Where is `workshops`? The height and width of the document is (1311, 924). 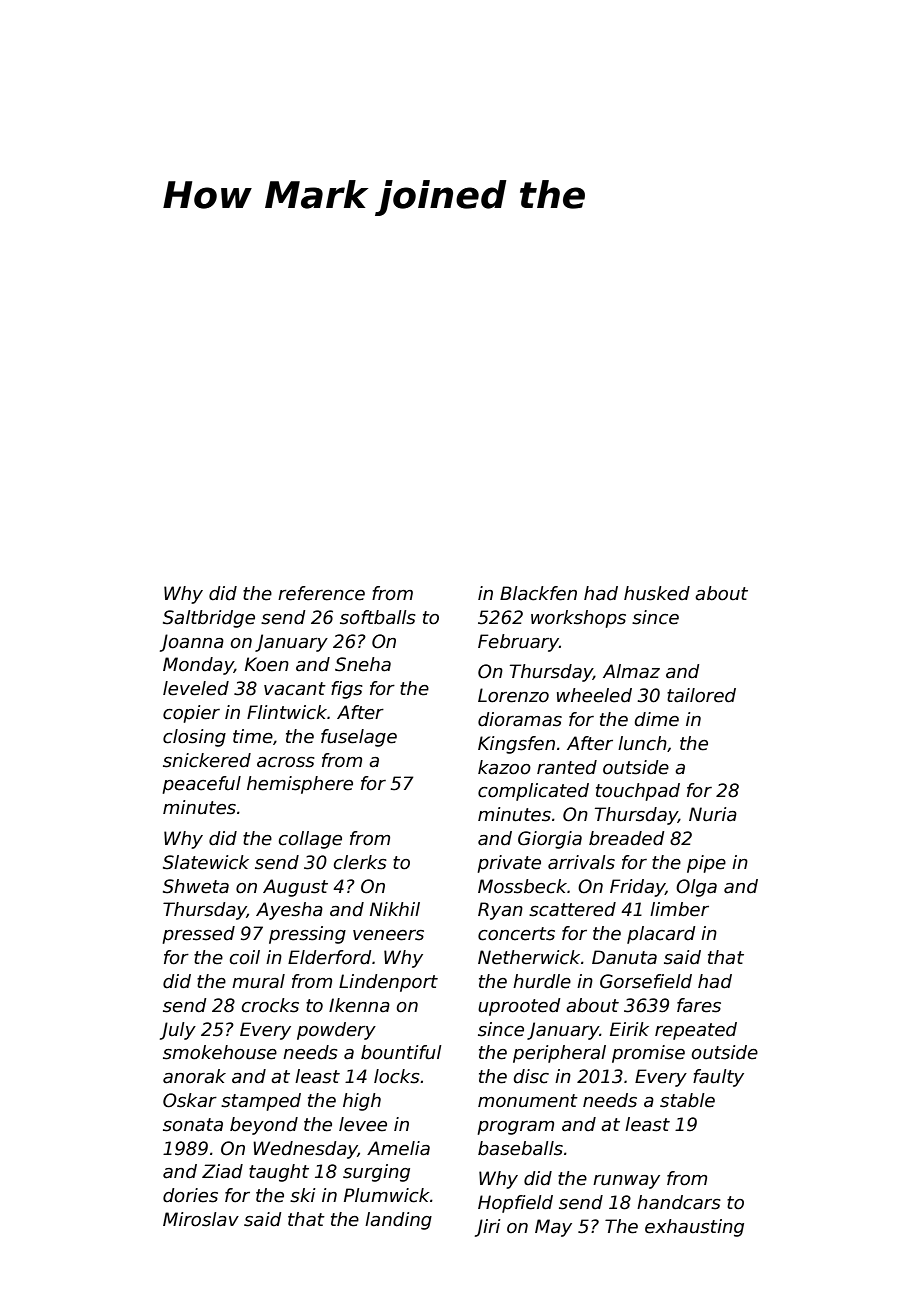 workshops is located at coordinates (578, 619).
